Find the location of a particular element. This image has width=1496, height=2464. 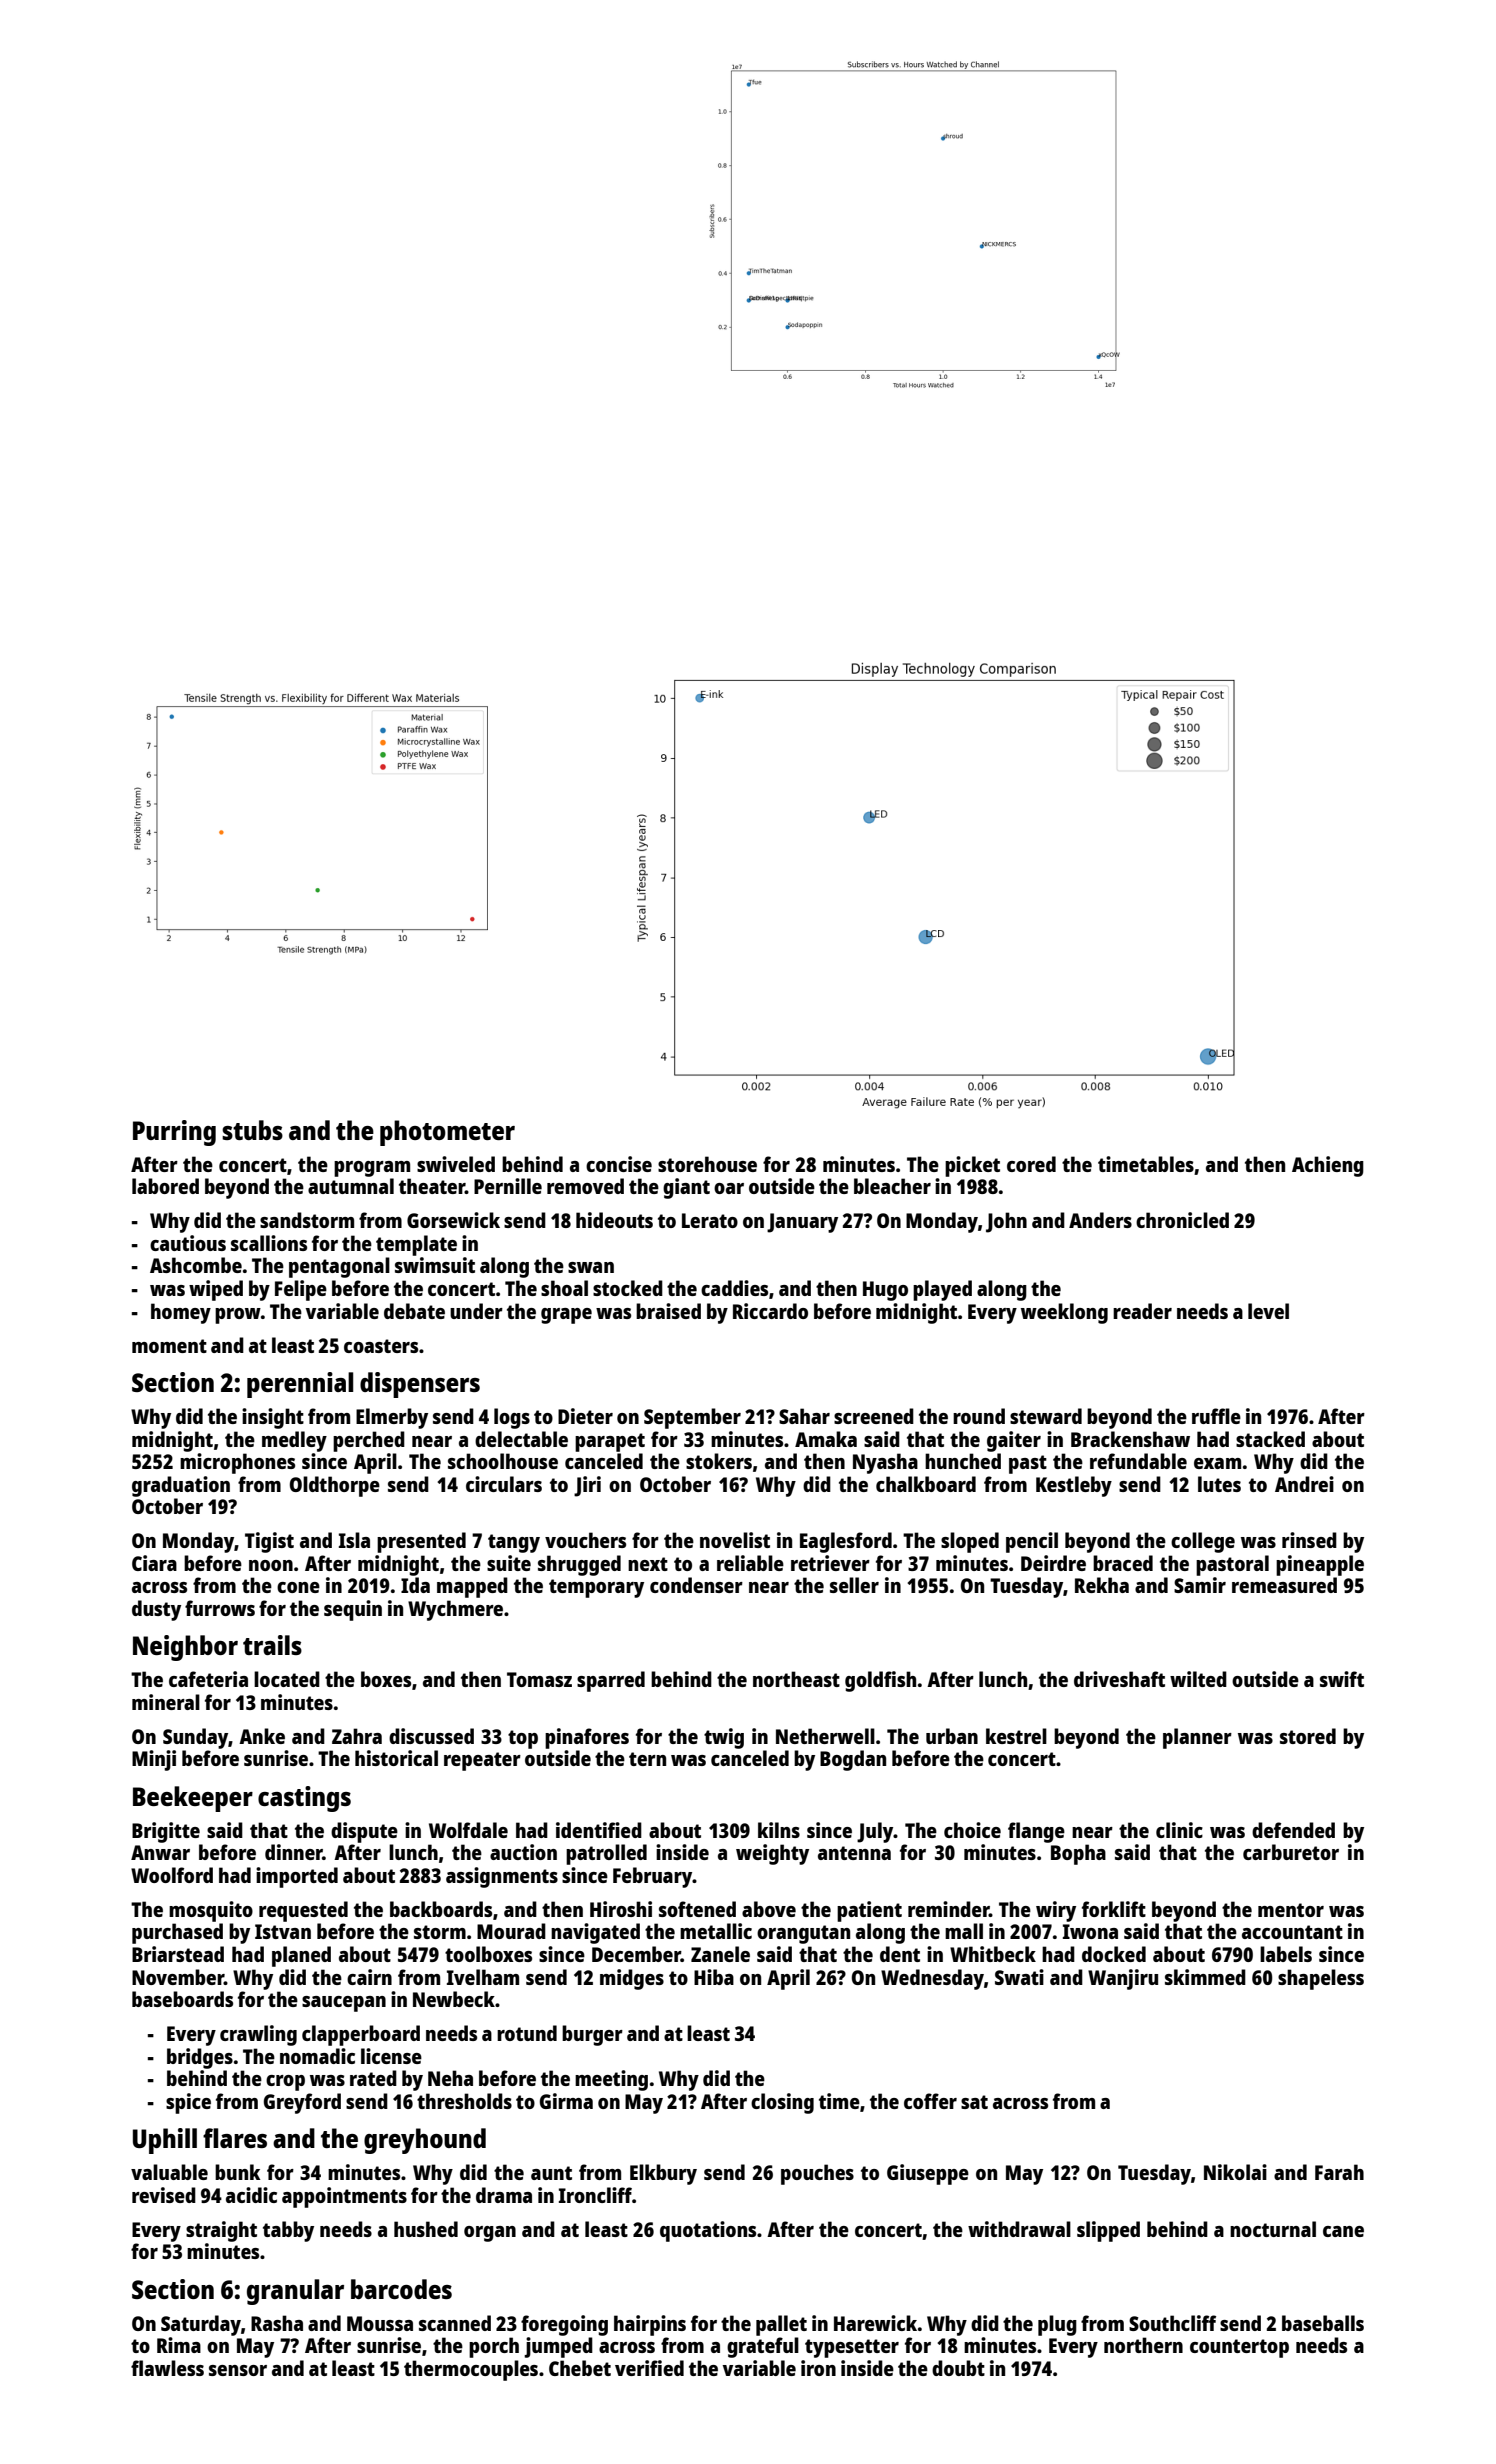

Minji is located at coordinates (154, 1760).
